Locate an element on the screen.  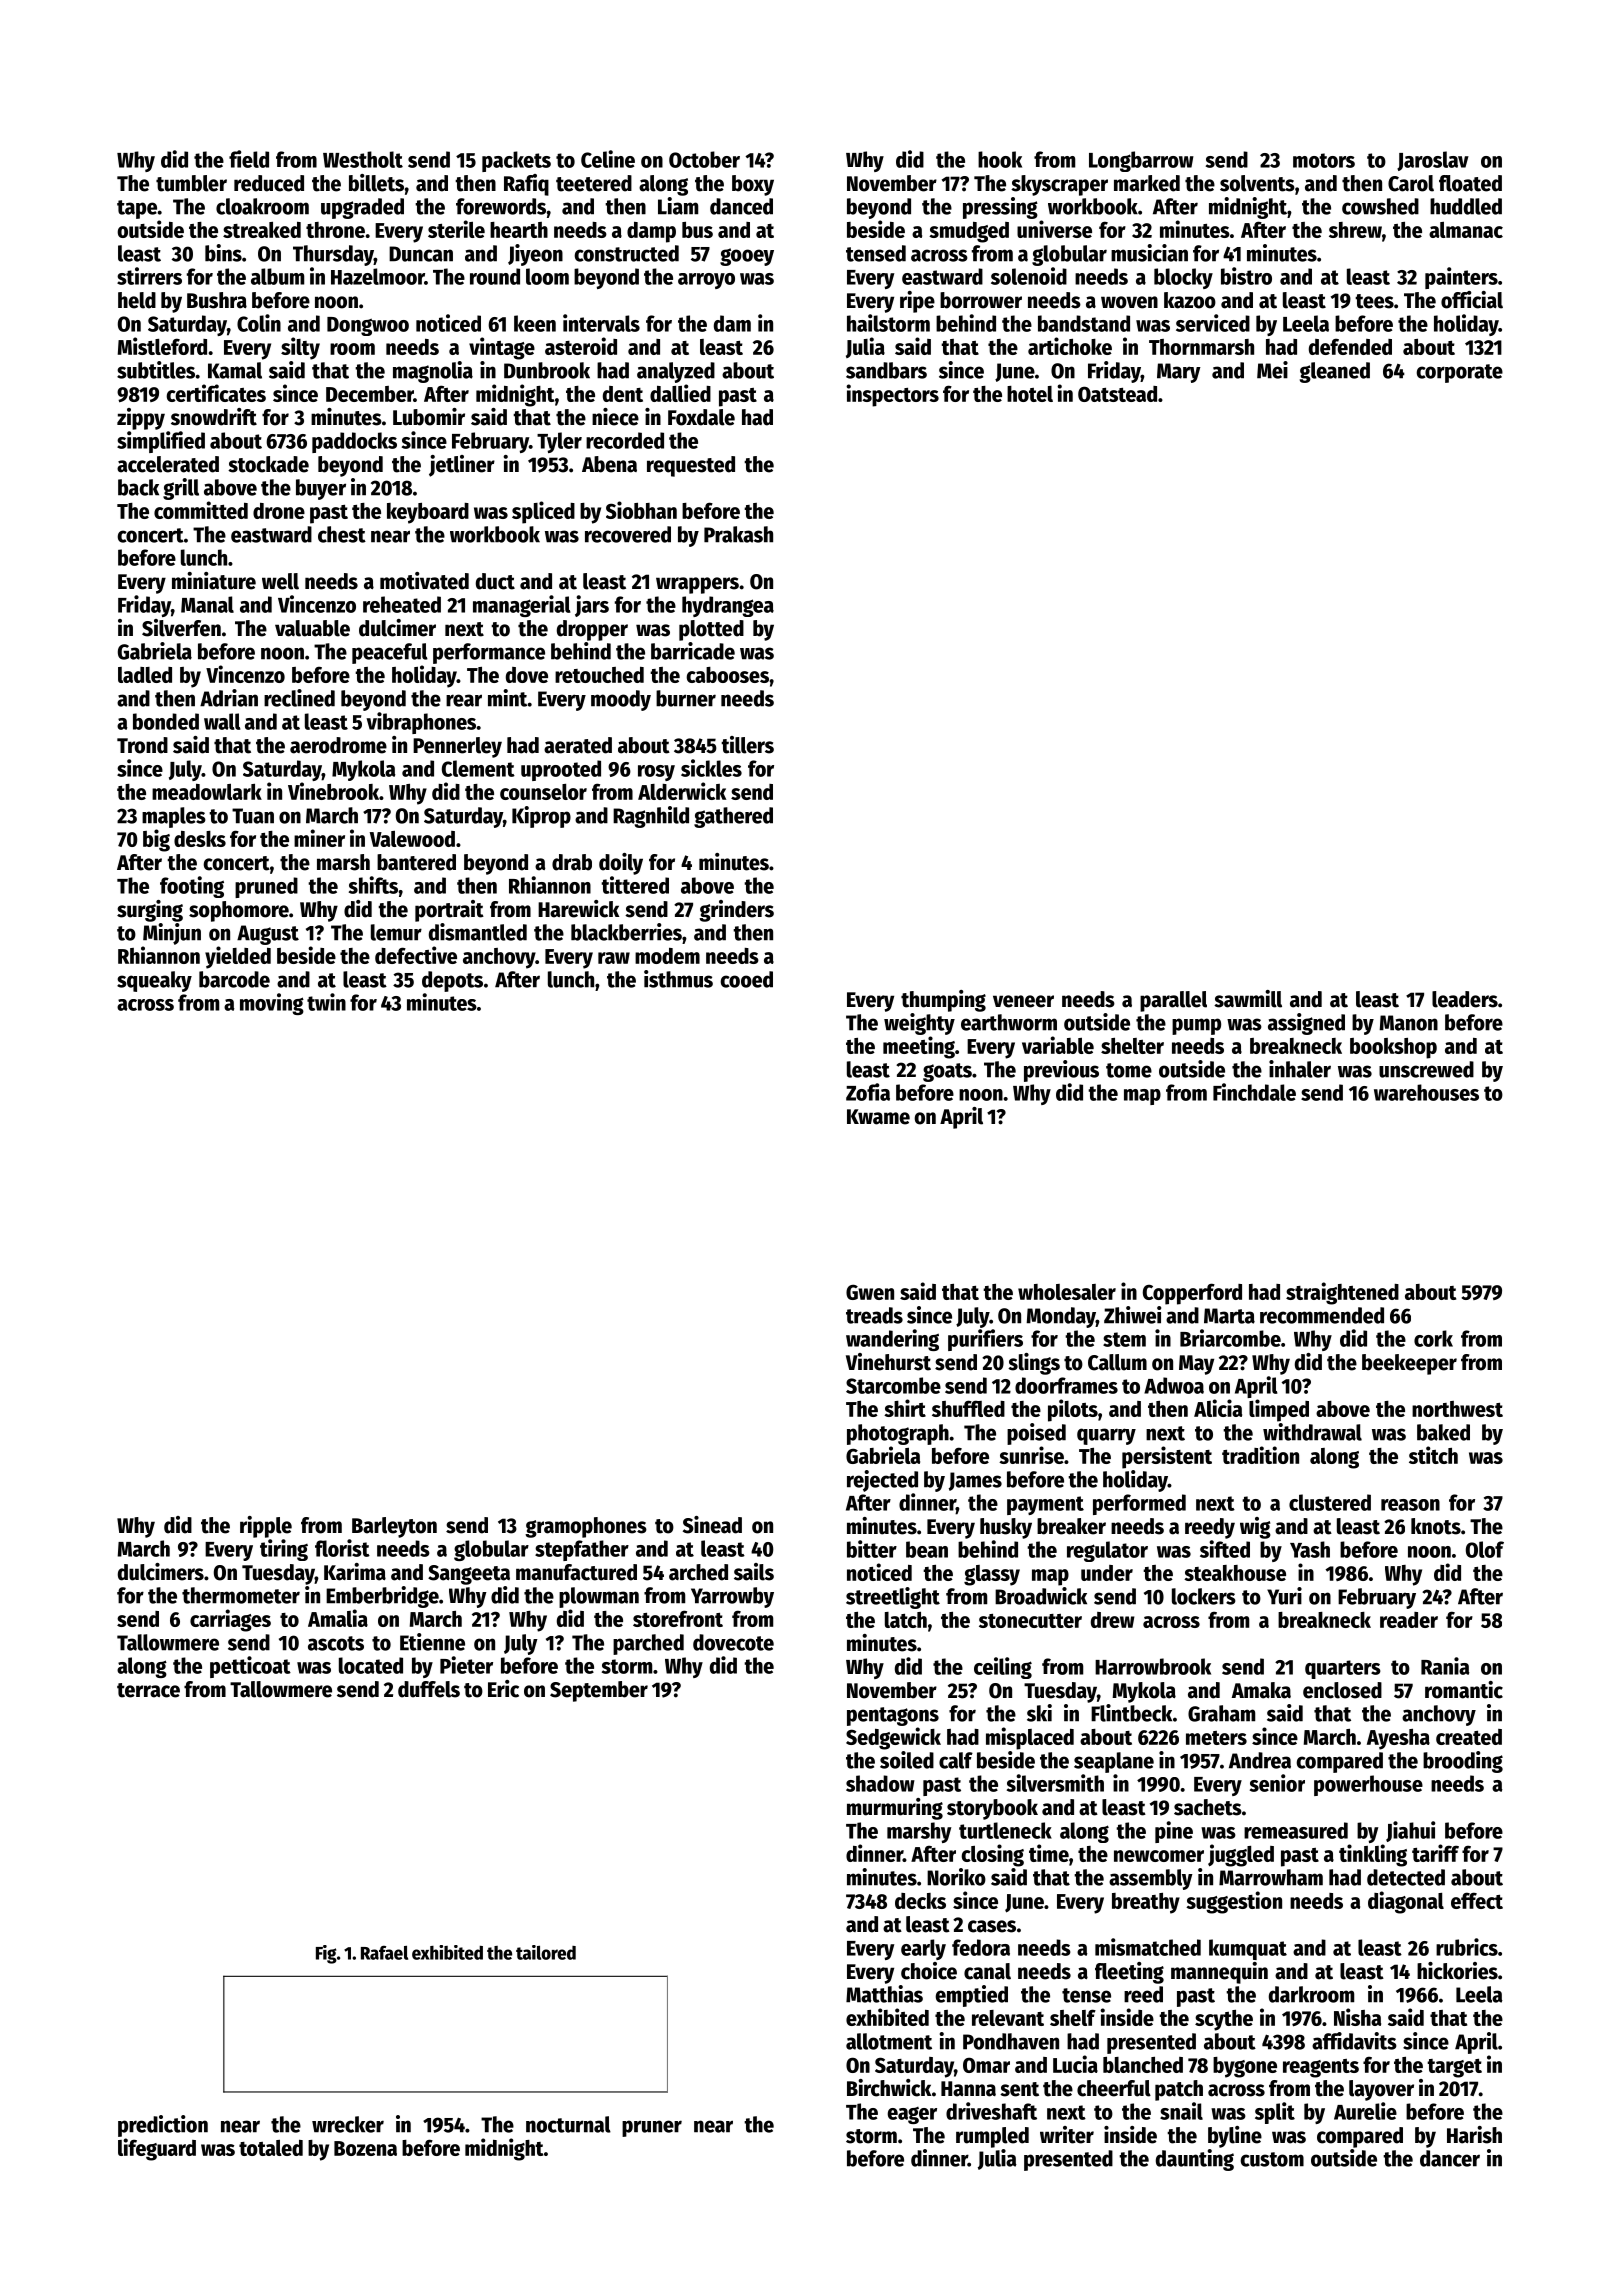
surging is located at coordinates (150, 911).
